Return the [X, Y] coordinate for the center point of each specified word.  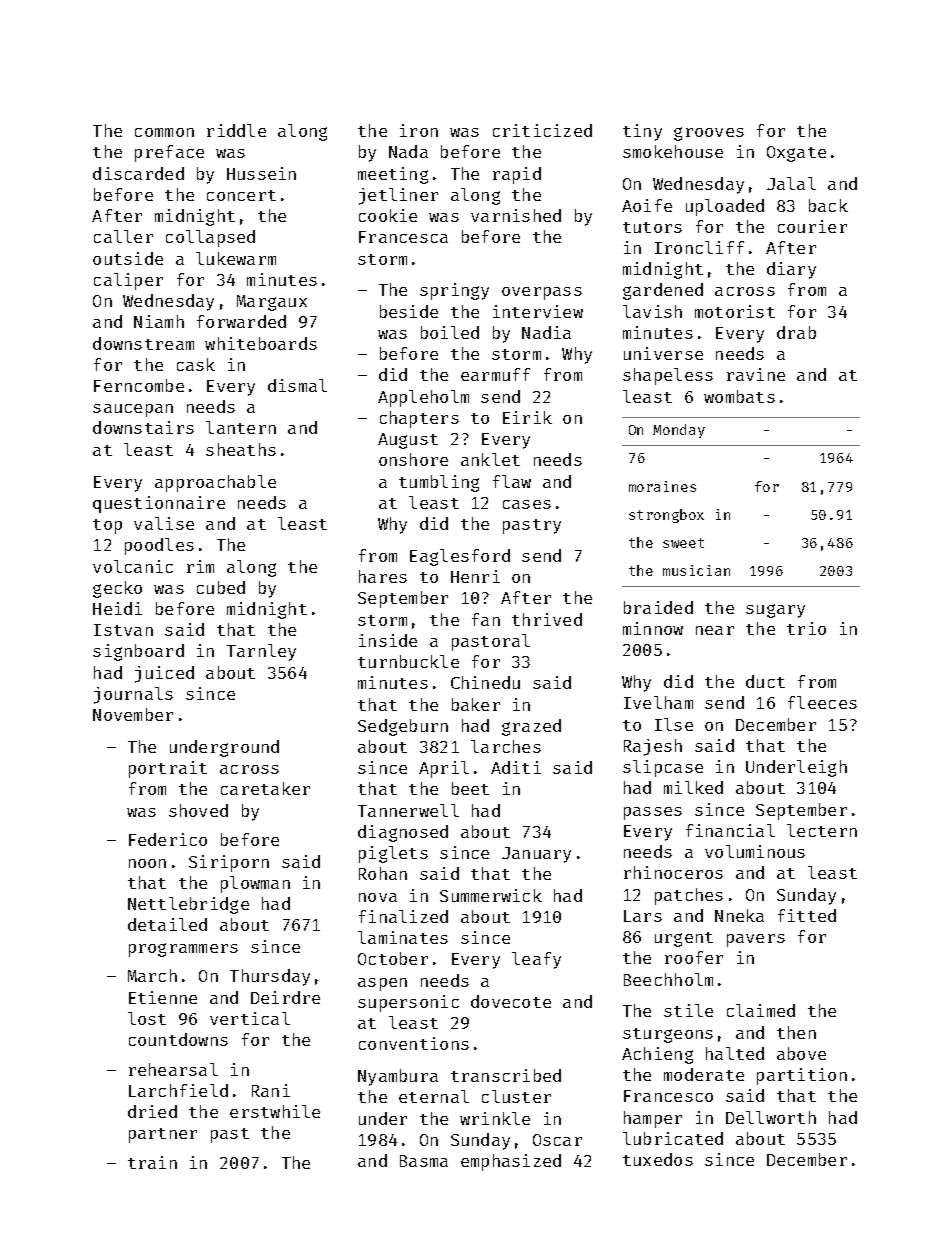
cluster [516, 1096]
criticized [542, 130]
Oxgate [796, 154]
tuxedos [658, 1159]
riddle [236, 130]
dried [152, 1111]
